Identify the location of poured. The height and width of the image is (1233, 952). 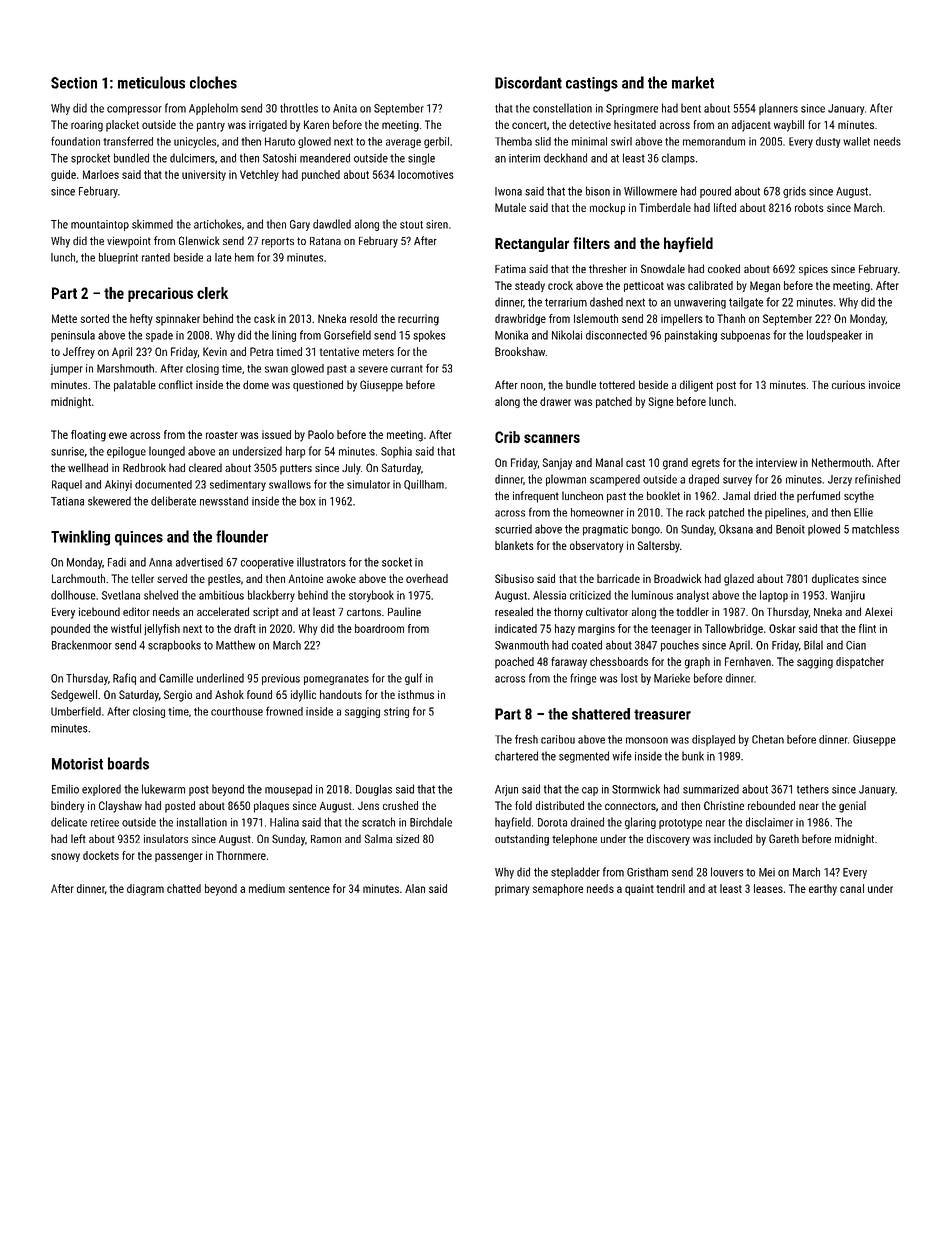
(715, 192).
